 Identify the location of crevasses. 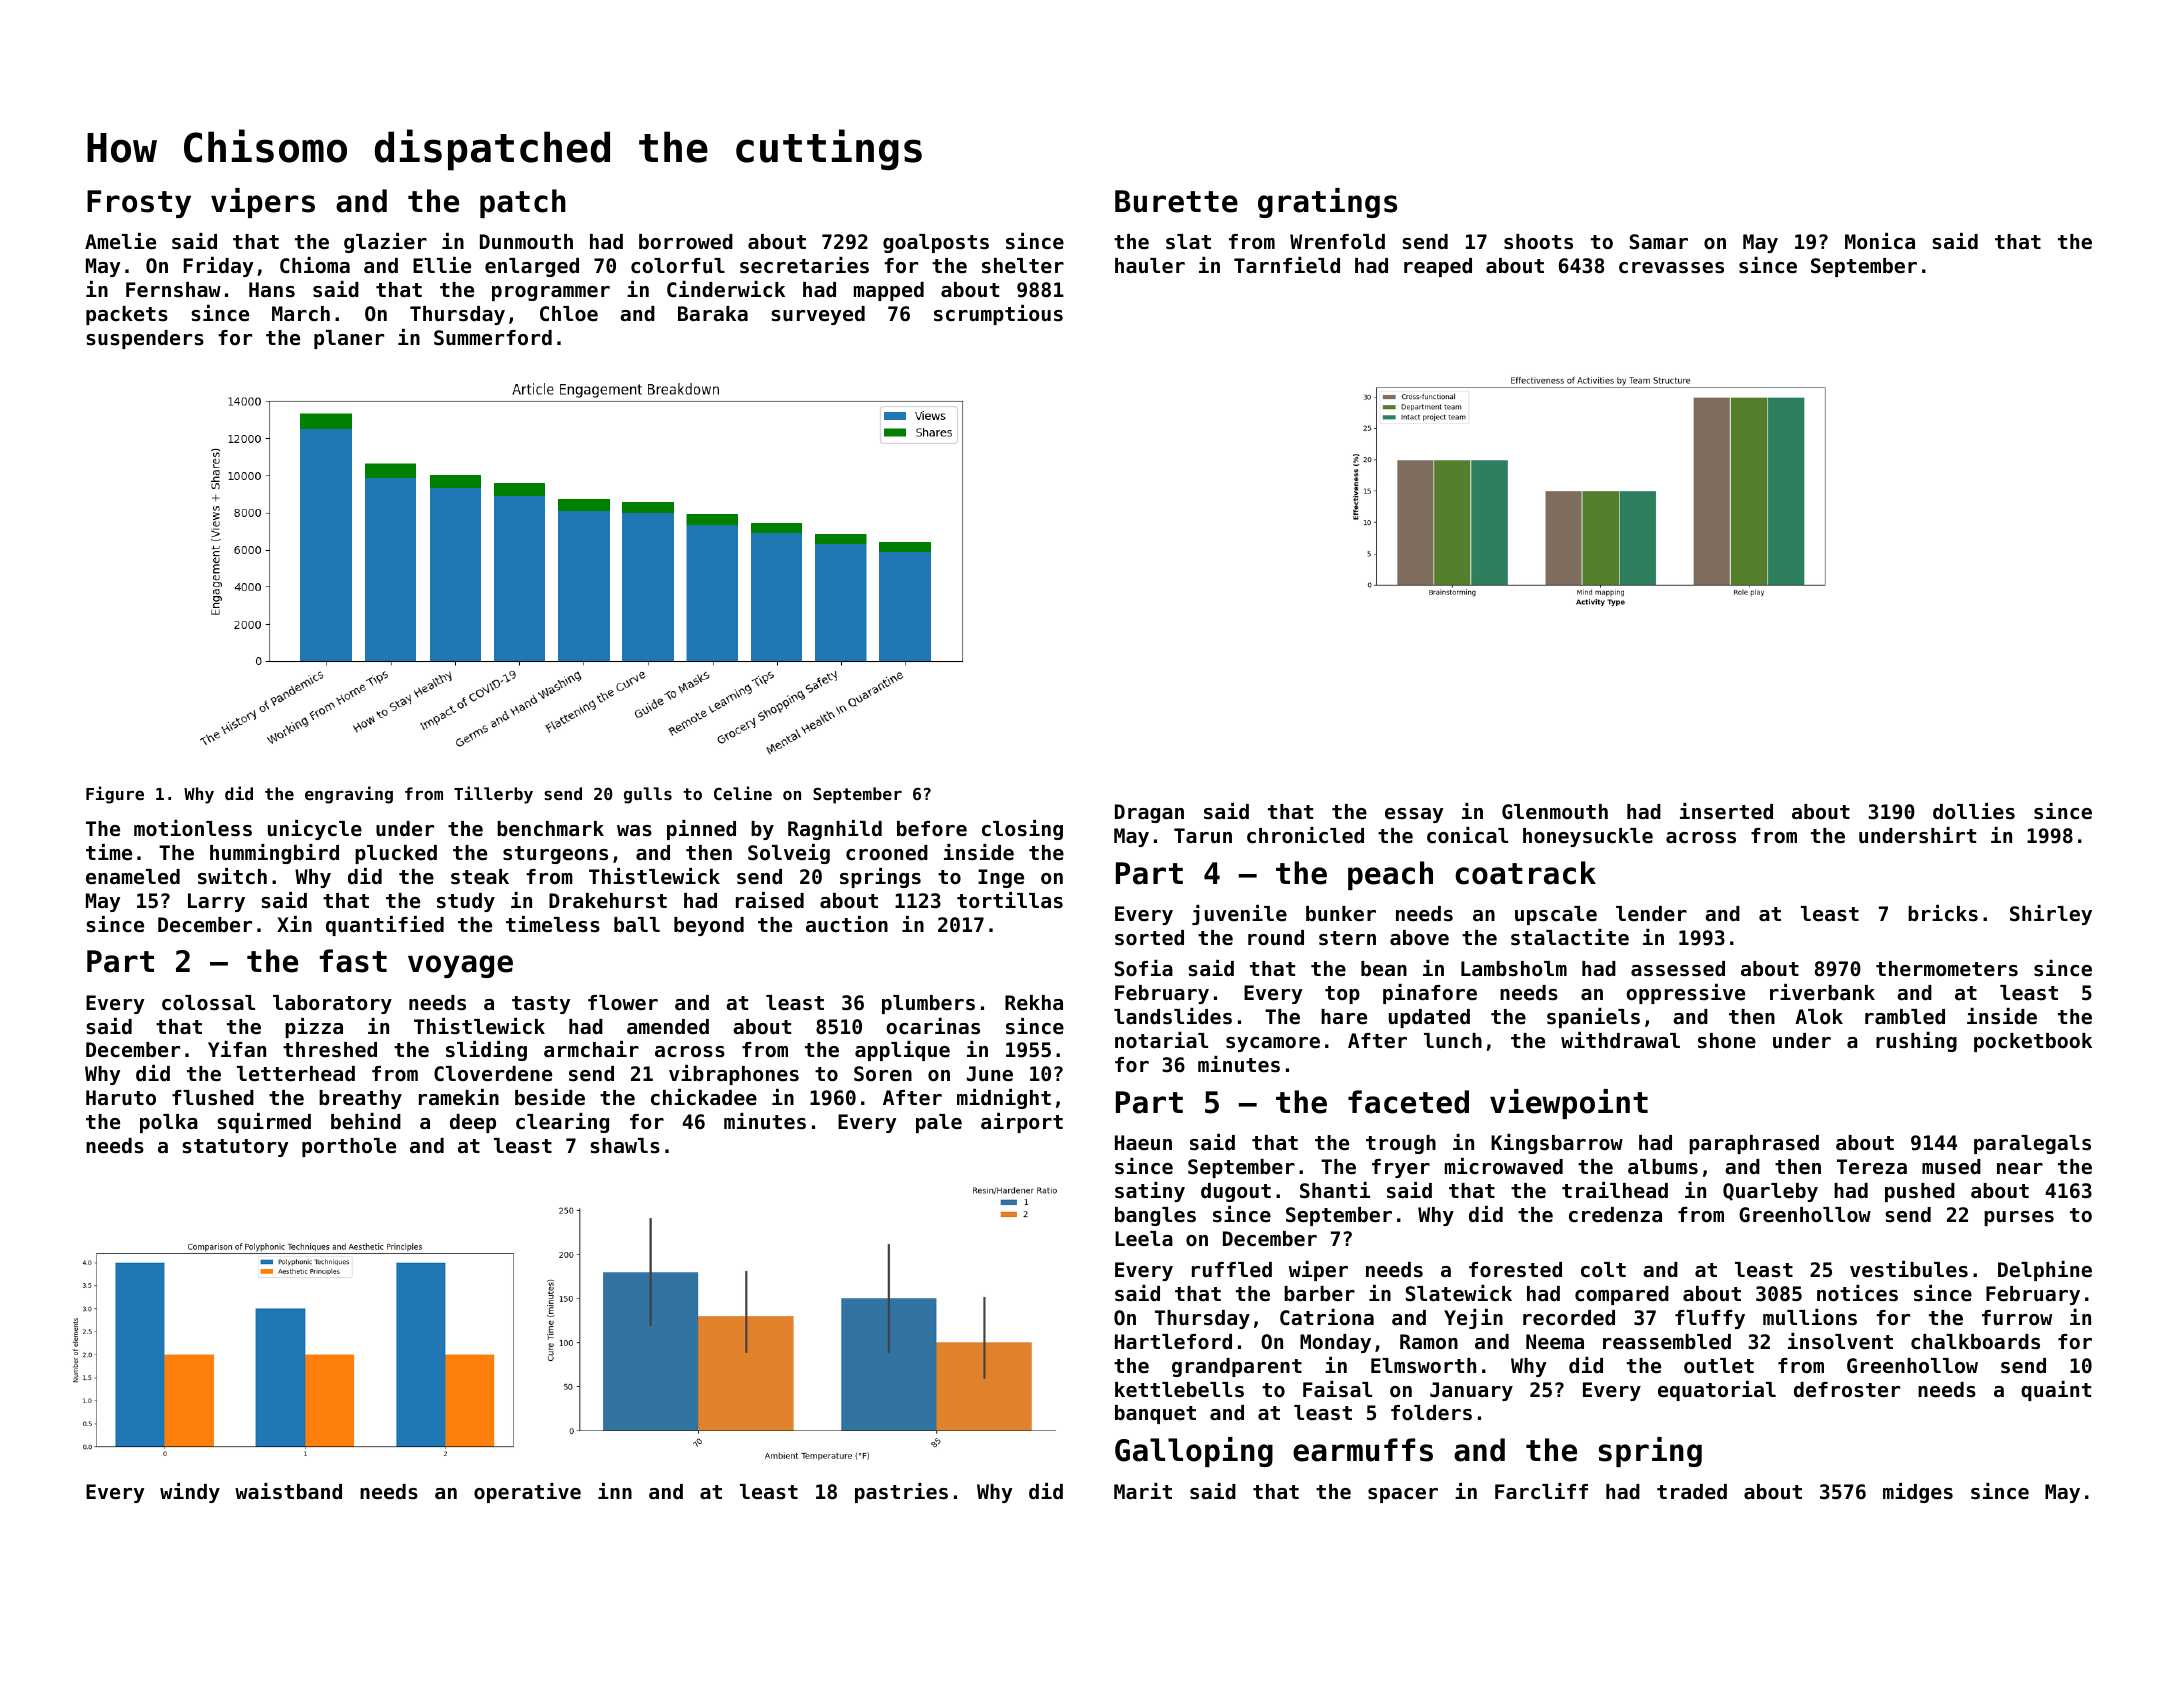
(1671, 268).
